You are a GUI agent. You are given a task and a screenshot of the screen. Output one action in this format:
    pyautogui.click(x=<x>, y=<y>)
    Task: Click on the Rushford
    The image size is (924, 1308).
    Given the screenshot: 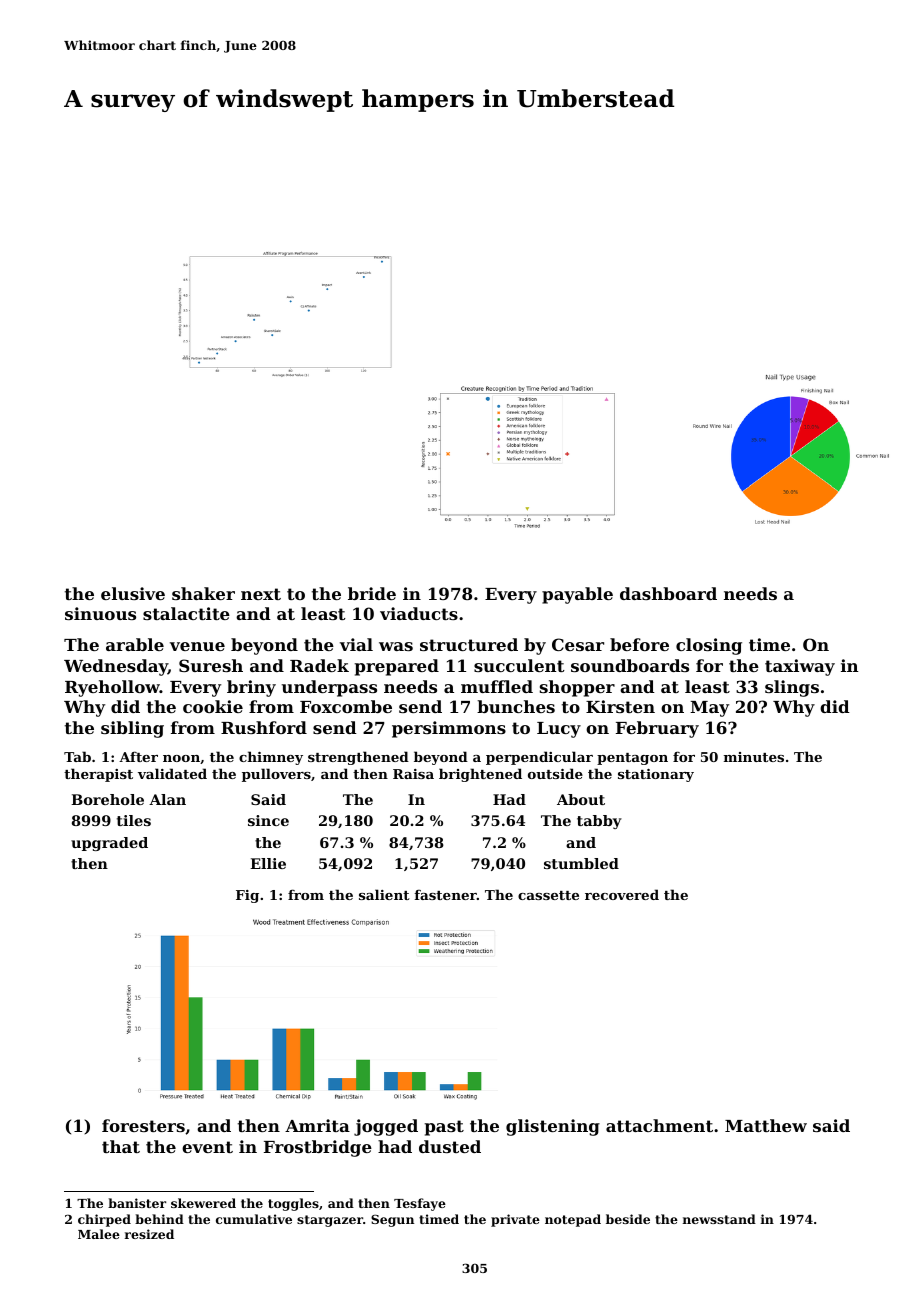 What is the action you would take?
    pyautogui.click(x=264, y=727)
